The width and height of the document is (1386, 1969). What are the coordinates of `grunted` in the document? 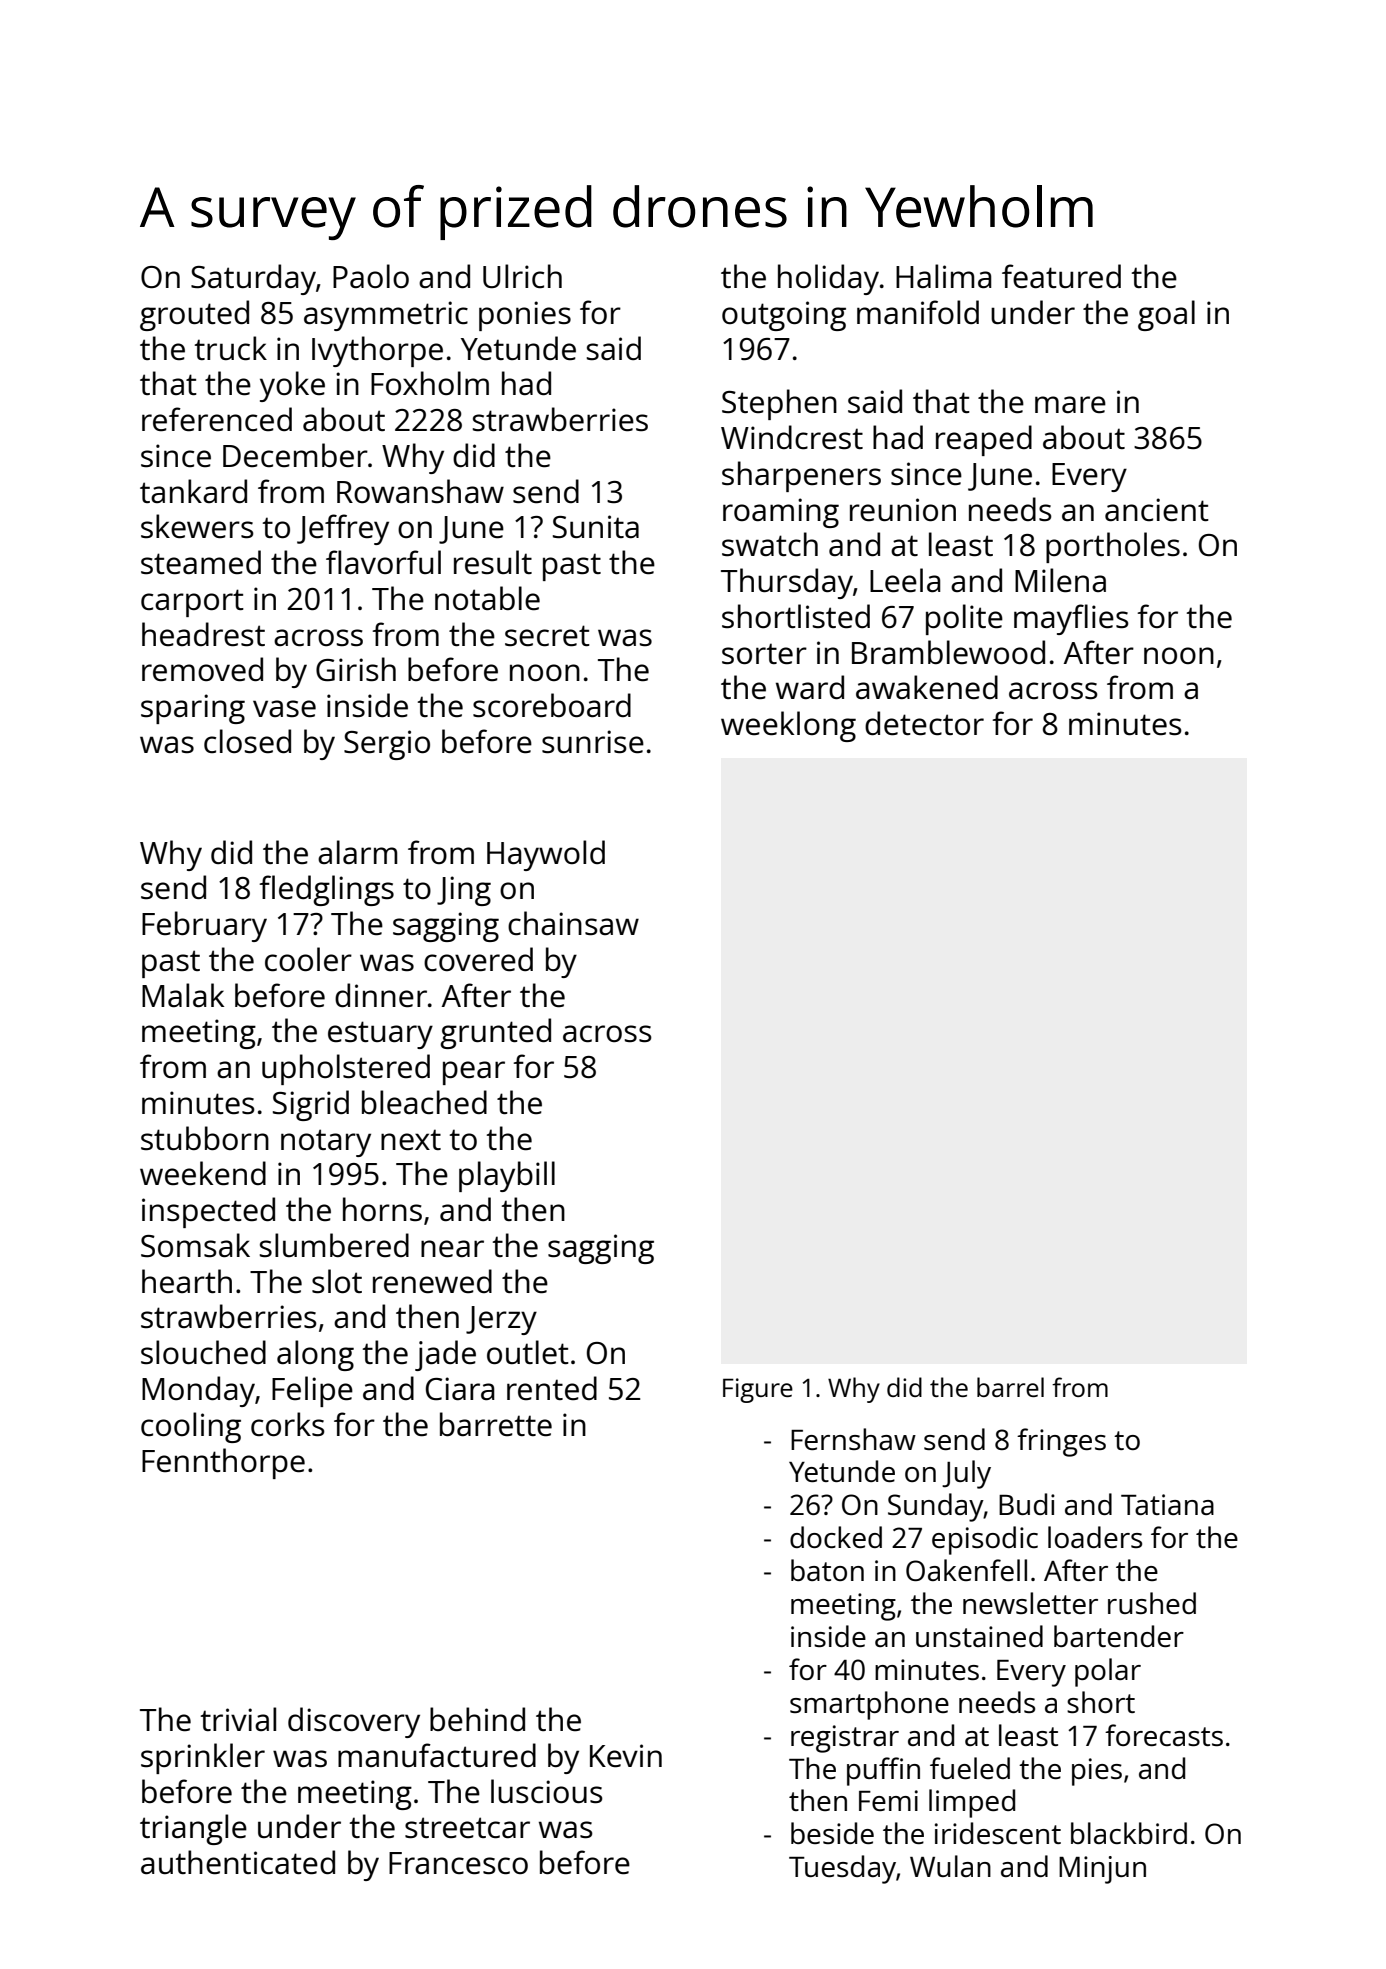 It's located at (495, 1033).
